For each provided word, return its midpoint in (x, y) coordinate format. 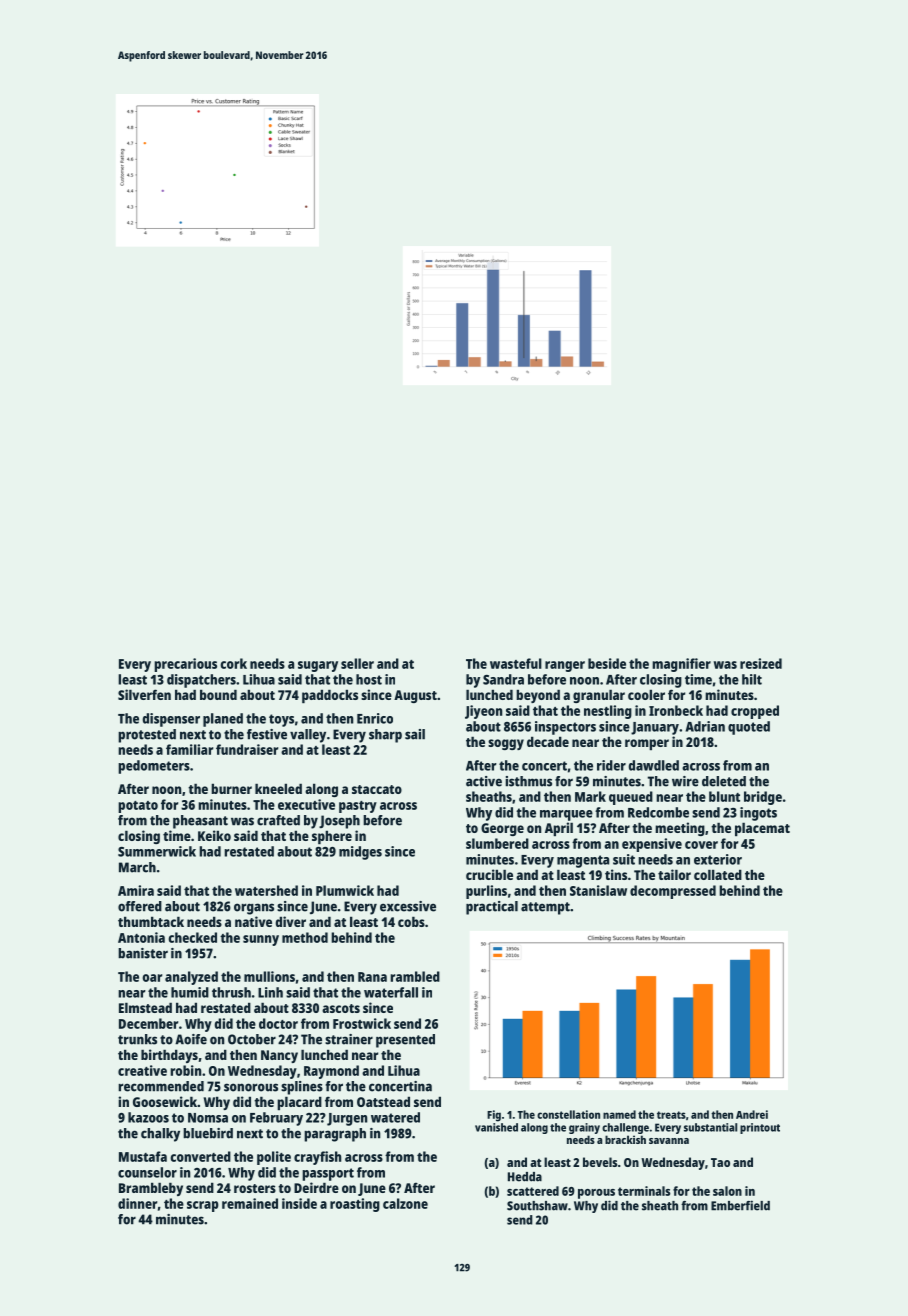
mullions (269, 976)
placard (299, 1103)
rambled (415, 976)
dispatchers (201, 681)
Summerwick (157, 851)
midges (360, 853)
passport (328, 1174)
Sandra (503, 679)
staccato (377, 789)
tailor (674, 874)
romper (647, 744)
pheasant (200, 822)
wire (685, 781)
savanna (669, 1141)
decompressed (673, 892)
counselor (147, 1172)
